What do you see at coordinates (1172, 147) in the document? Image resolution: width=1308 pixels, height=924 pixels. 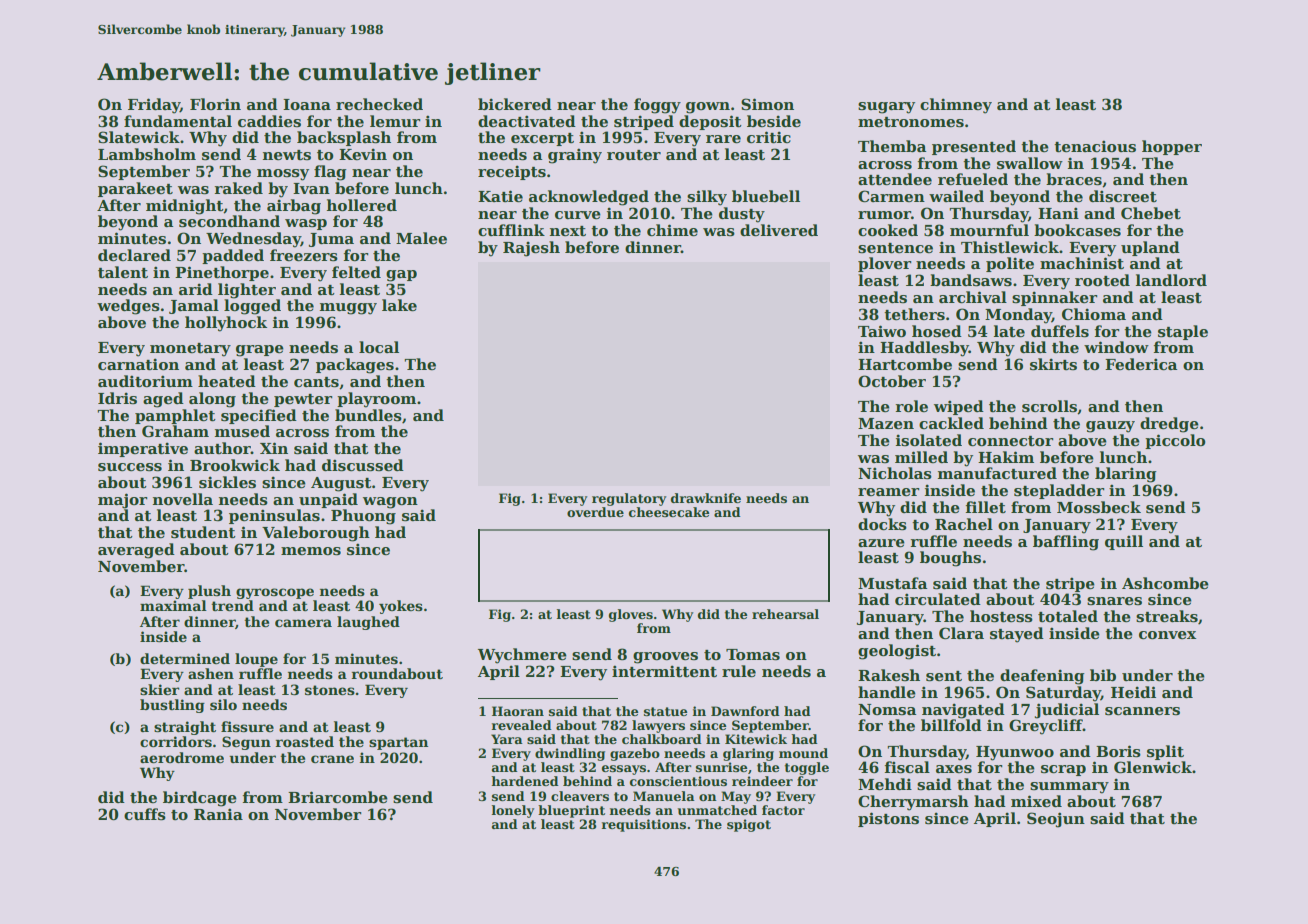 I see `hopper` at bounding box center [1172, 147].
